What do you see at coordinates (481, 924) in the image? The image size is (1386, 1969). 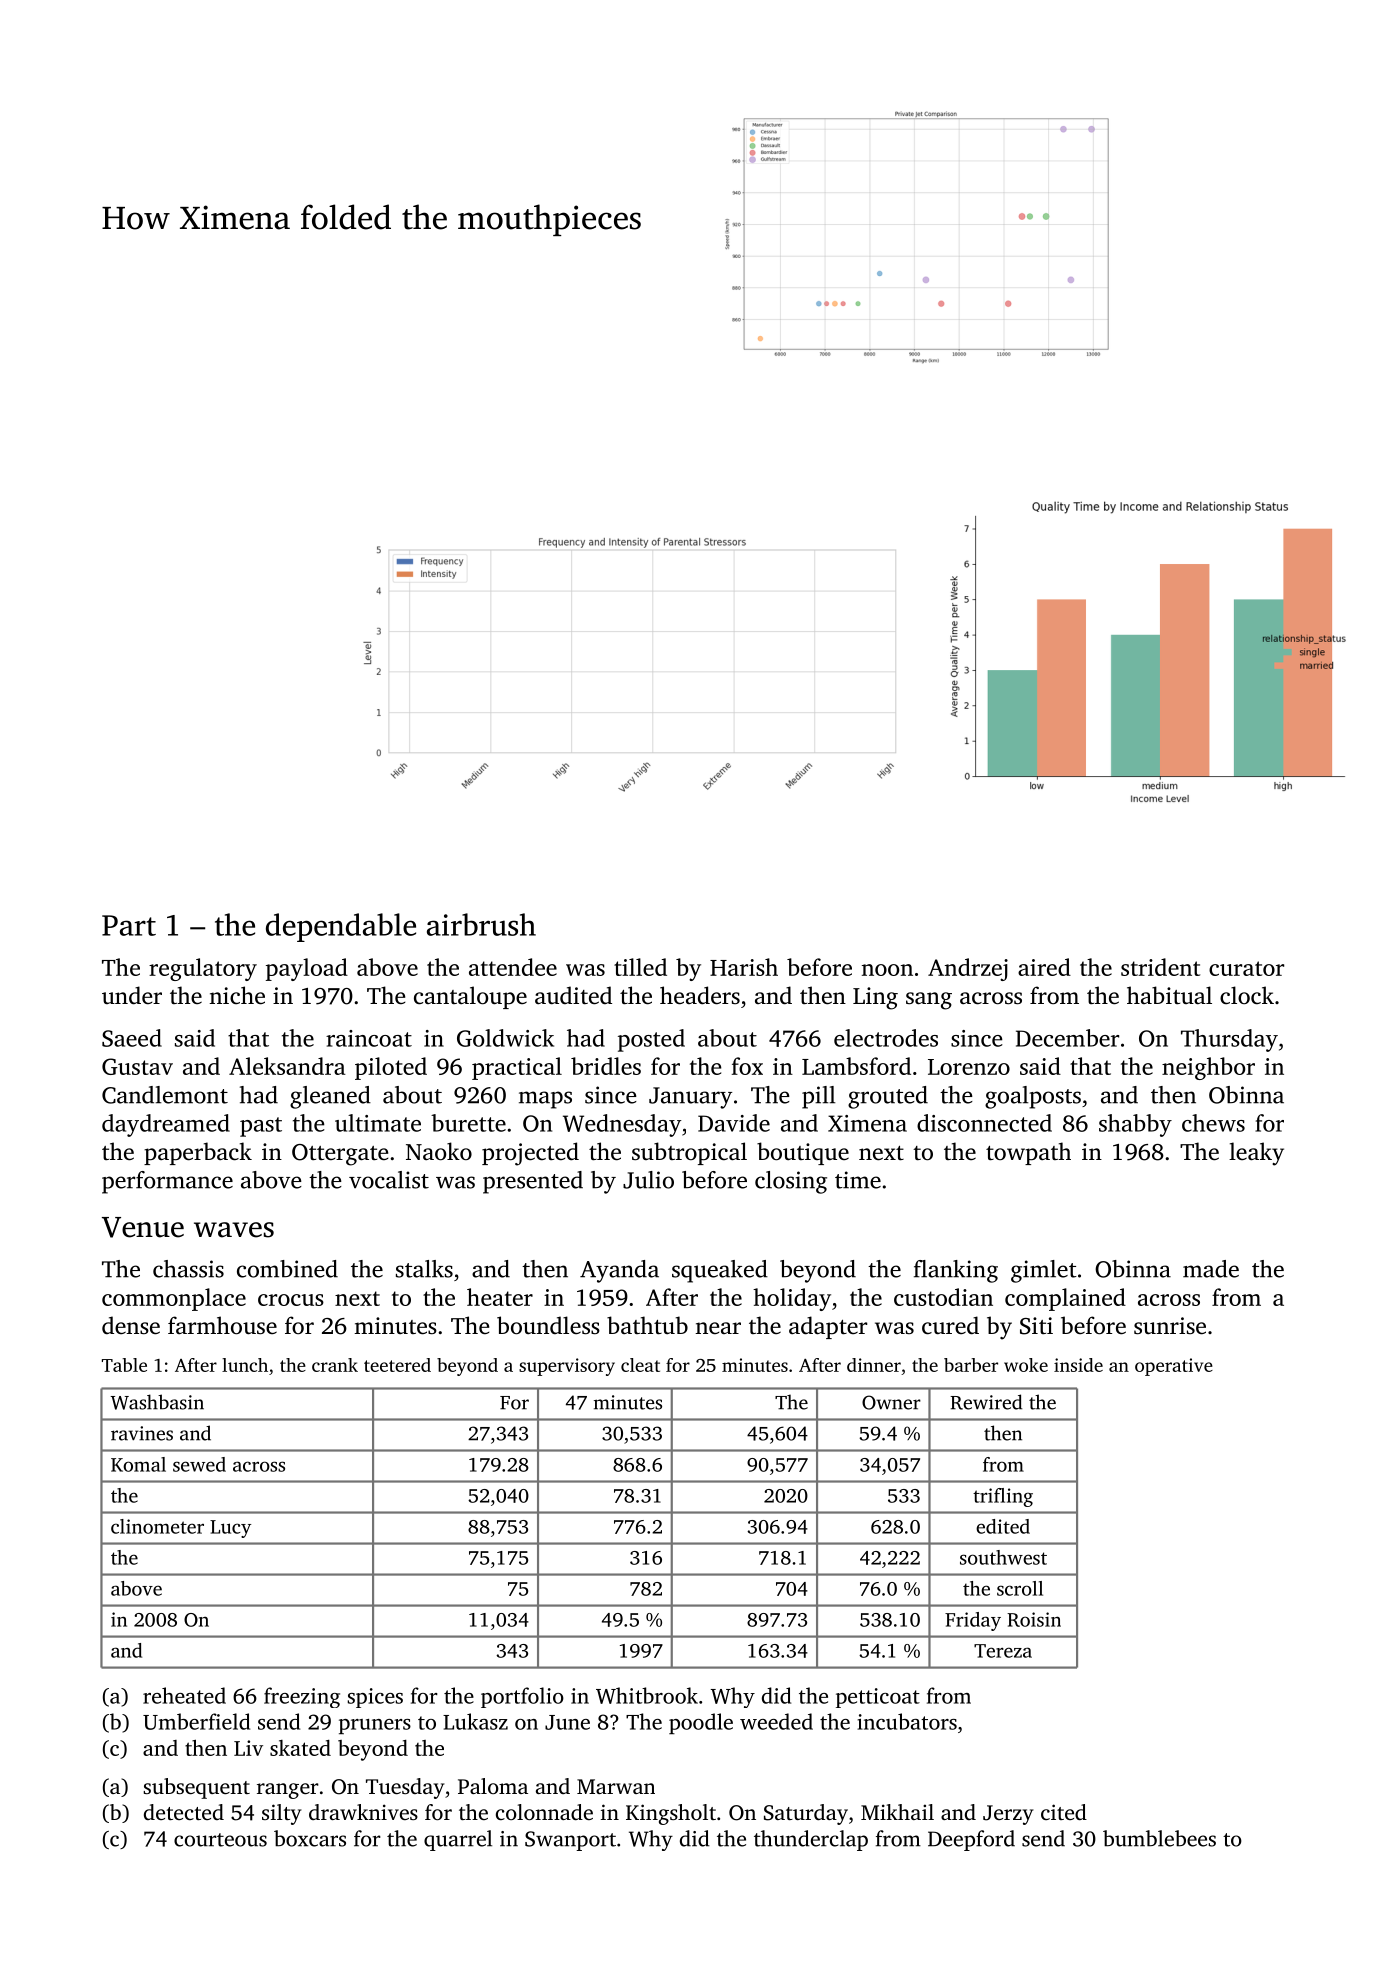 I see `airbrush` at bounding box center [481, 924].
